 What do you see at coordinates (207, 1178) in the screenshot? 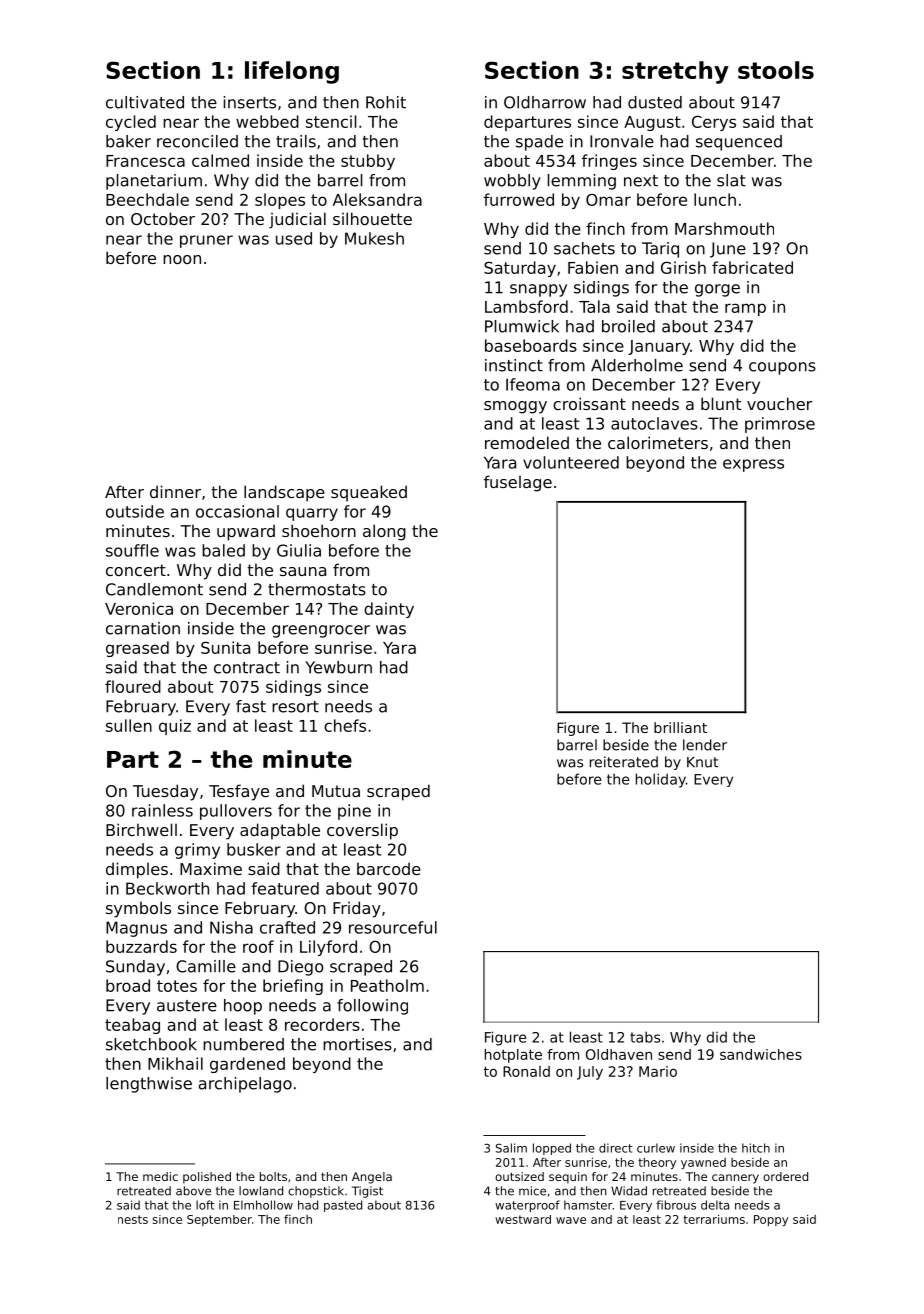
I see `polished` at bounding box center [207, 1178].
